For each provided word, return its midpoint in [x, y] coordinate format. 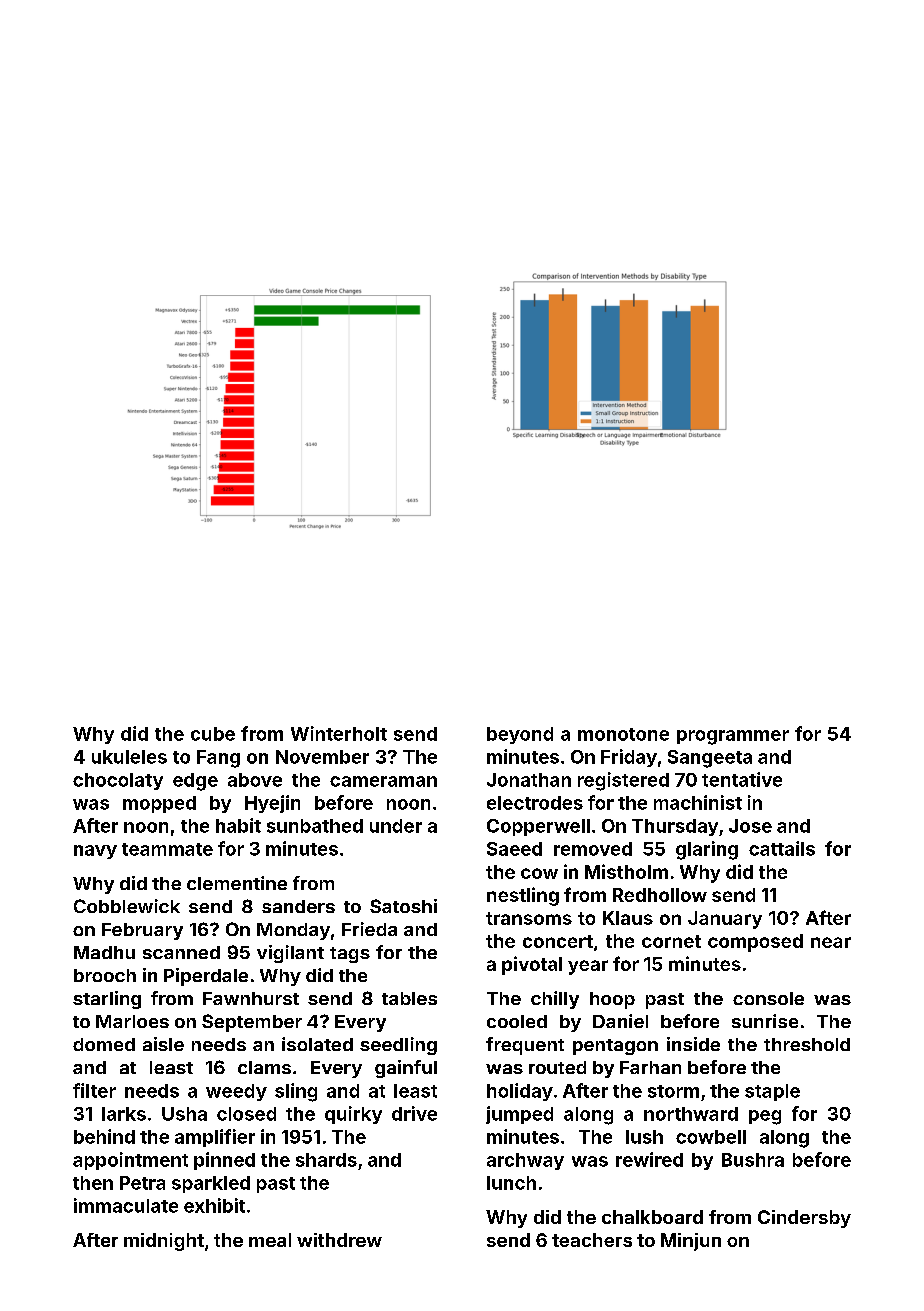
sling [296, 1092]
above [255, 780]
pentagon [615, 1047]
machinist [698, 802]
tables [409, 998]
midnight [164, 1242]
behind [104, 1136]
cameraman [383, 781]
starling [107, 1000]
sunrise [765, 1021]
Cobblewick [127, 906]
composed [755, 943]
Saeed [514, 849]
